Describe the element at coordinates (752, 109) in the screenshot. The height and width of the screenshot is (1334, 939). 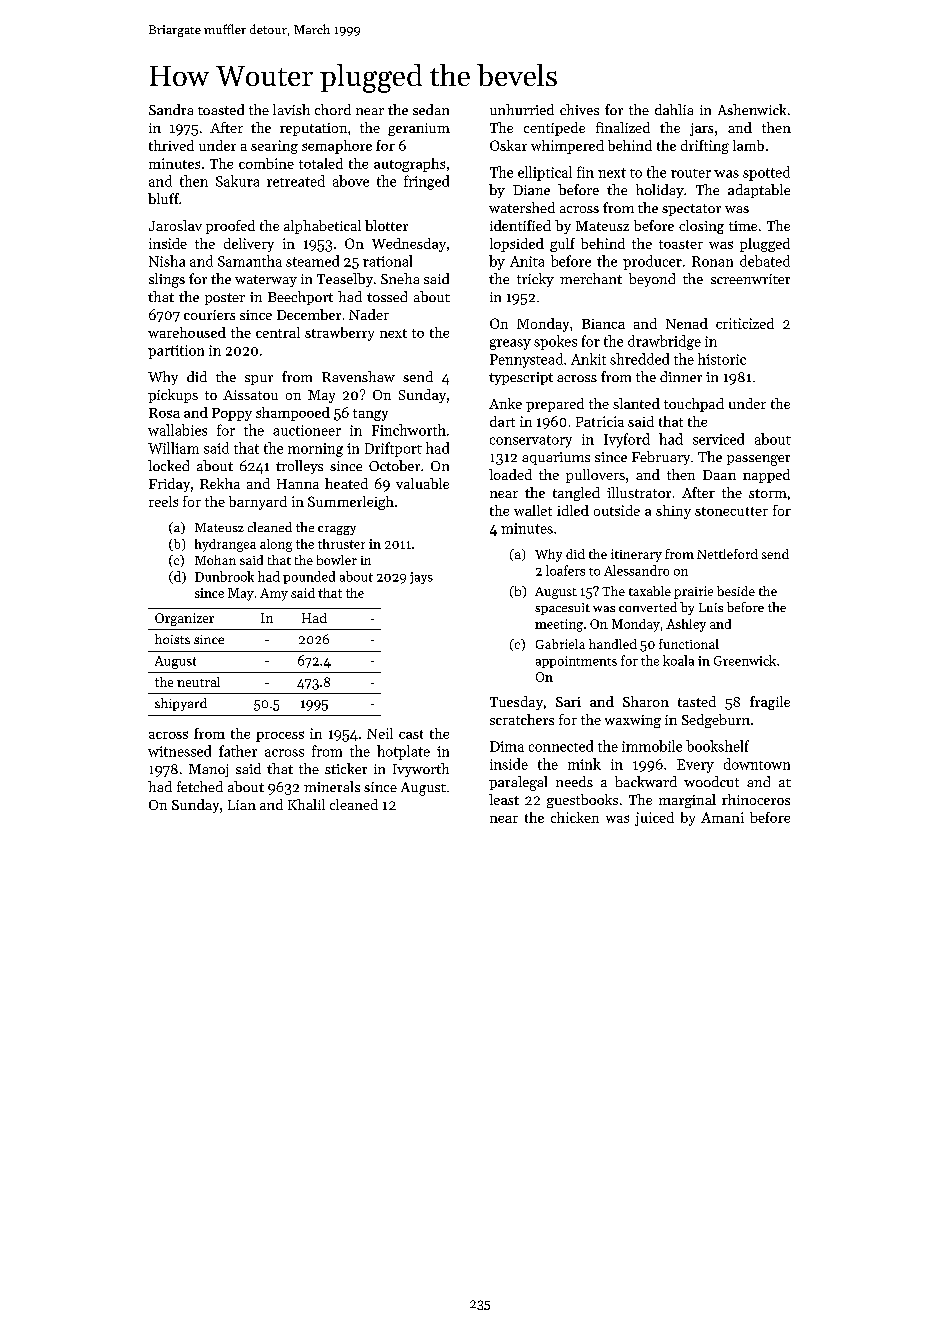
I see `Ashenwick` at that location.
